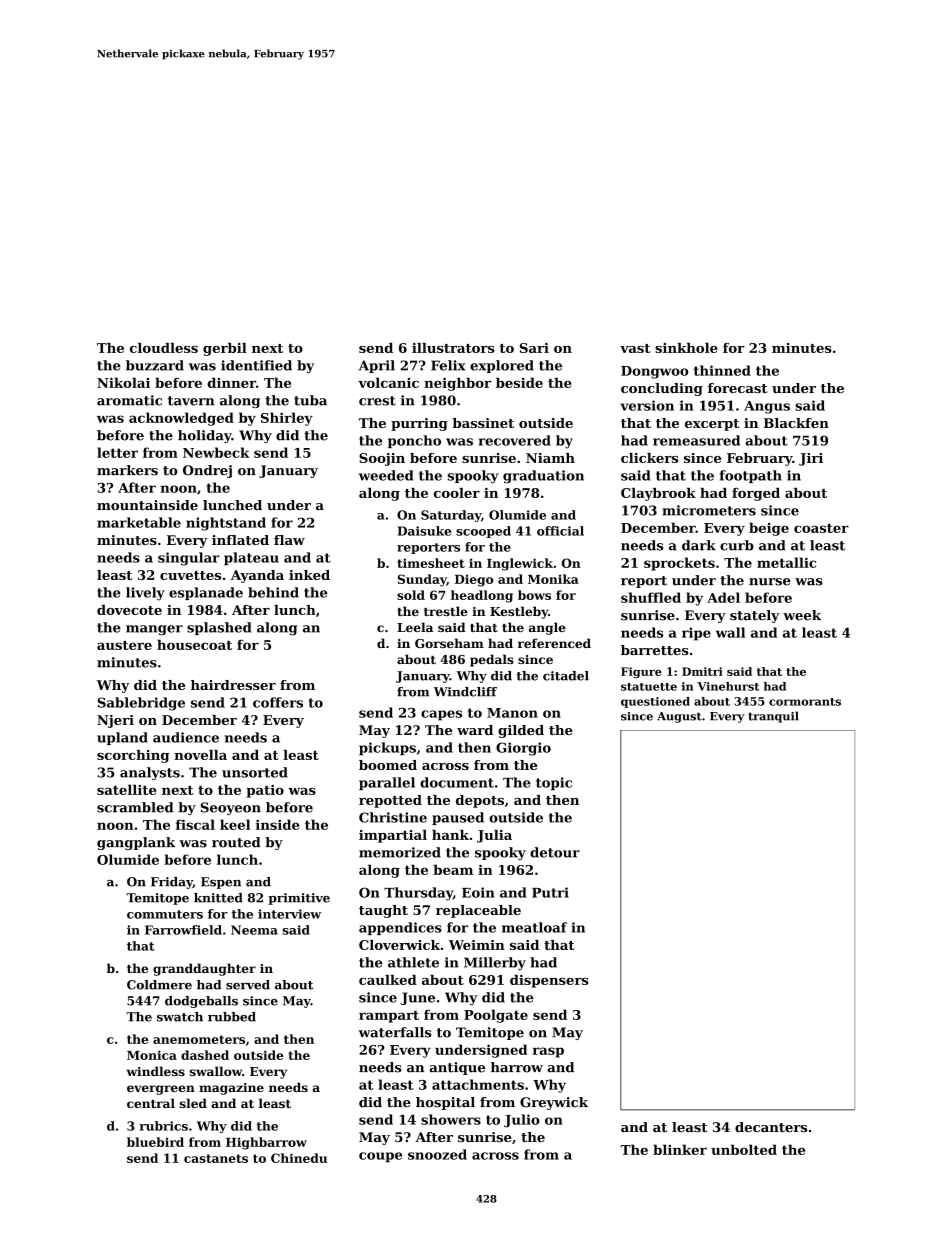 This document has width=952, height=1233. What do you see at coordinates (161, 1090) in the document?
I see `evergreen` at bounding box center [161, 1090].
